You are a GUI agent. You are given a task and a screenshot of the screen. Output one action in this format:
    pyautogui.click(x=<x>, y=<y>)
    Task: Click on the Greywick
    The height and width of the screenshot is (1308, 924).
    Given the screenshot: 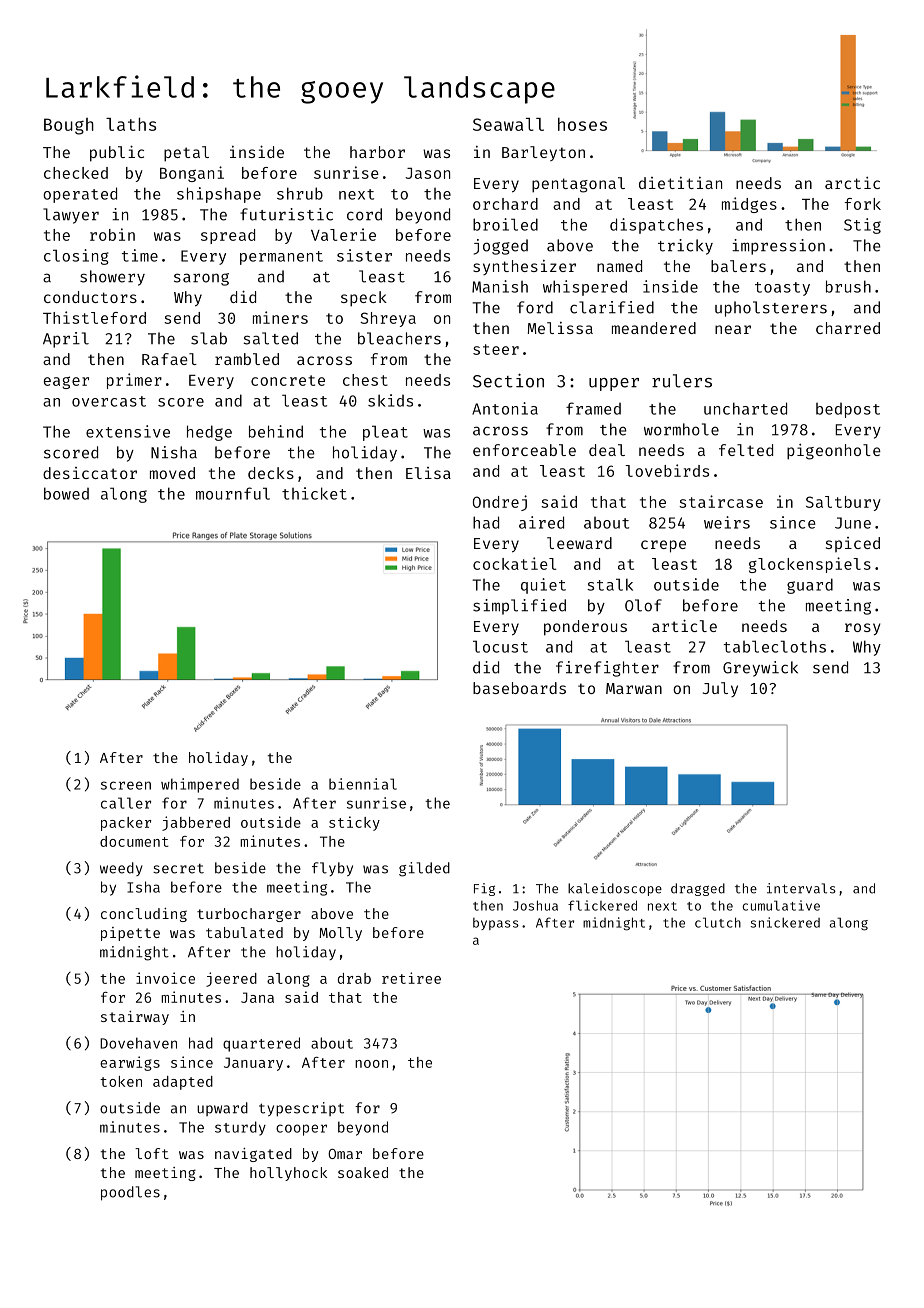 What is the action you would take?
    pyautogui.click(x=760, y=669)
